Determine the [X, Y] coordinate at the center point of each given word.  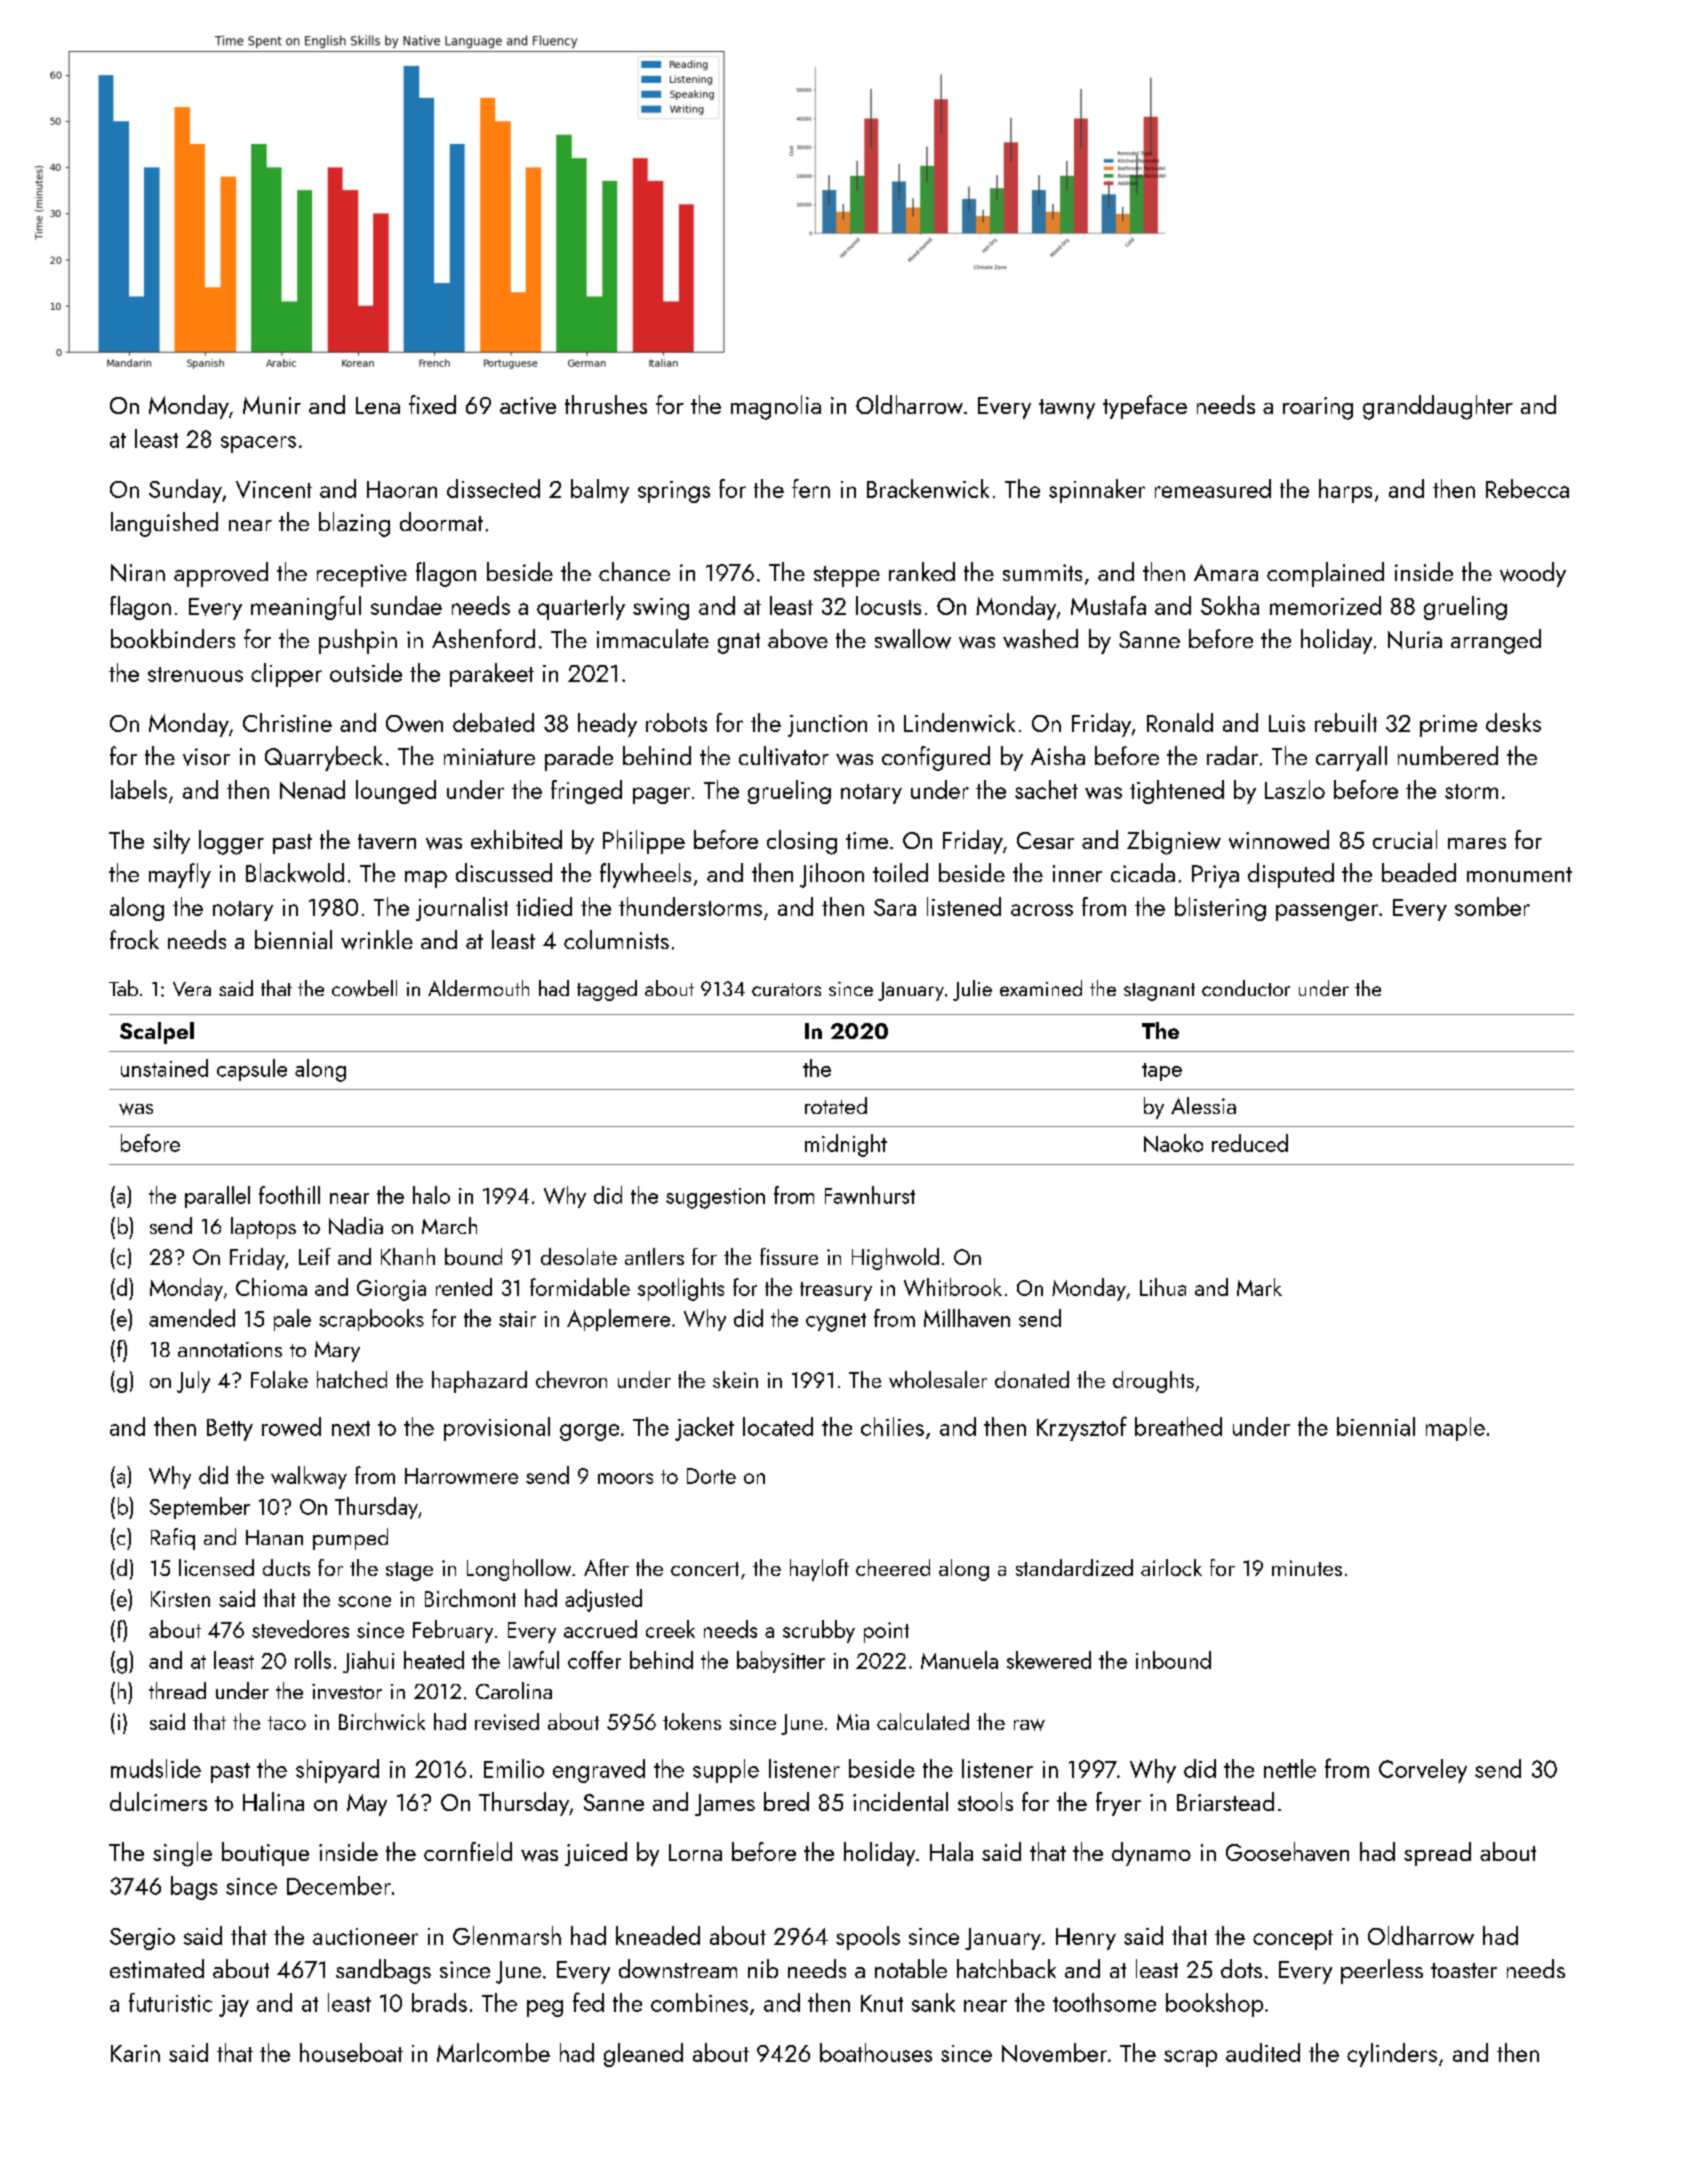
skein [735, 1379]
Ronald [1180, 722]
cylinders [1392, 2055]
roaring [1318, 408]
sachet [1046, 789]
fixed [432, 404]
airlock [1171, 1567]
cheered [893, 1567]
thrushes [606, 404]
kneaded [658, 1935]
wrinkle [377, 940]
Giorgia [391, 1290]
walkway [309, 1477]
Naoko [1173, 1143]
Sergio [142, 1939]
